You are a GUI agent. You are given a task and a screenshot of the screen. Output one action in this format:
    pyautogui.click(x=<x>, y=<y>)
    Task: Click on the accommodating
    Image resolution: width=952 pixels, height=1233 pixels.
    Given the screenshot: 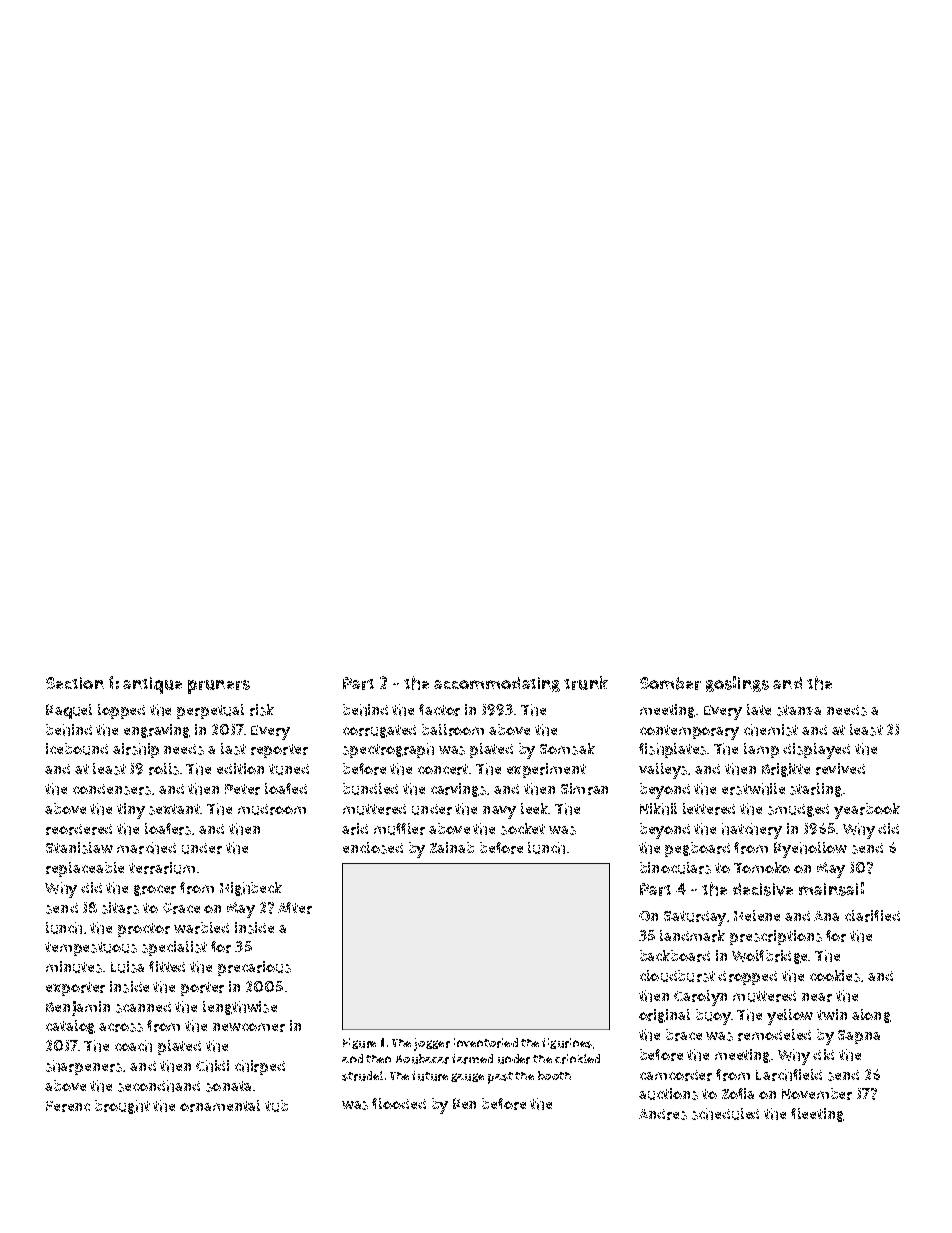 What is the action you would take?
    pyautogui.click(x=497, y=684)
